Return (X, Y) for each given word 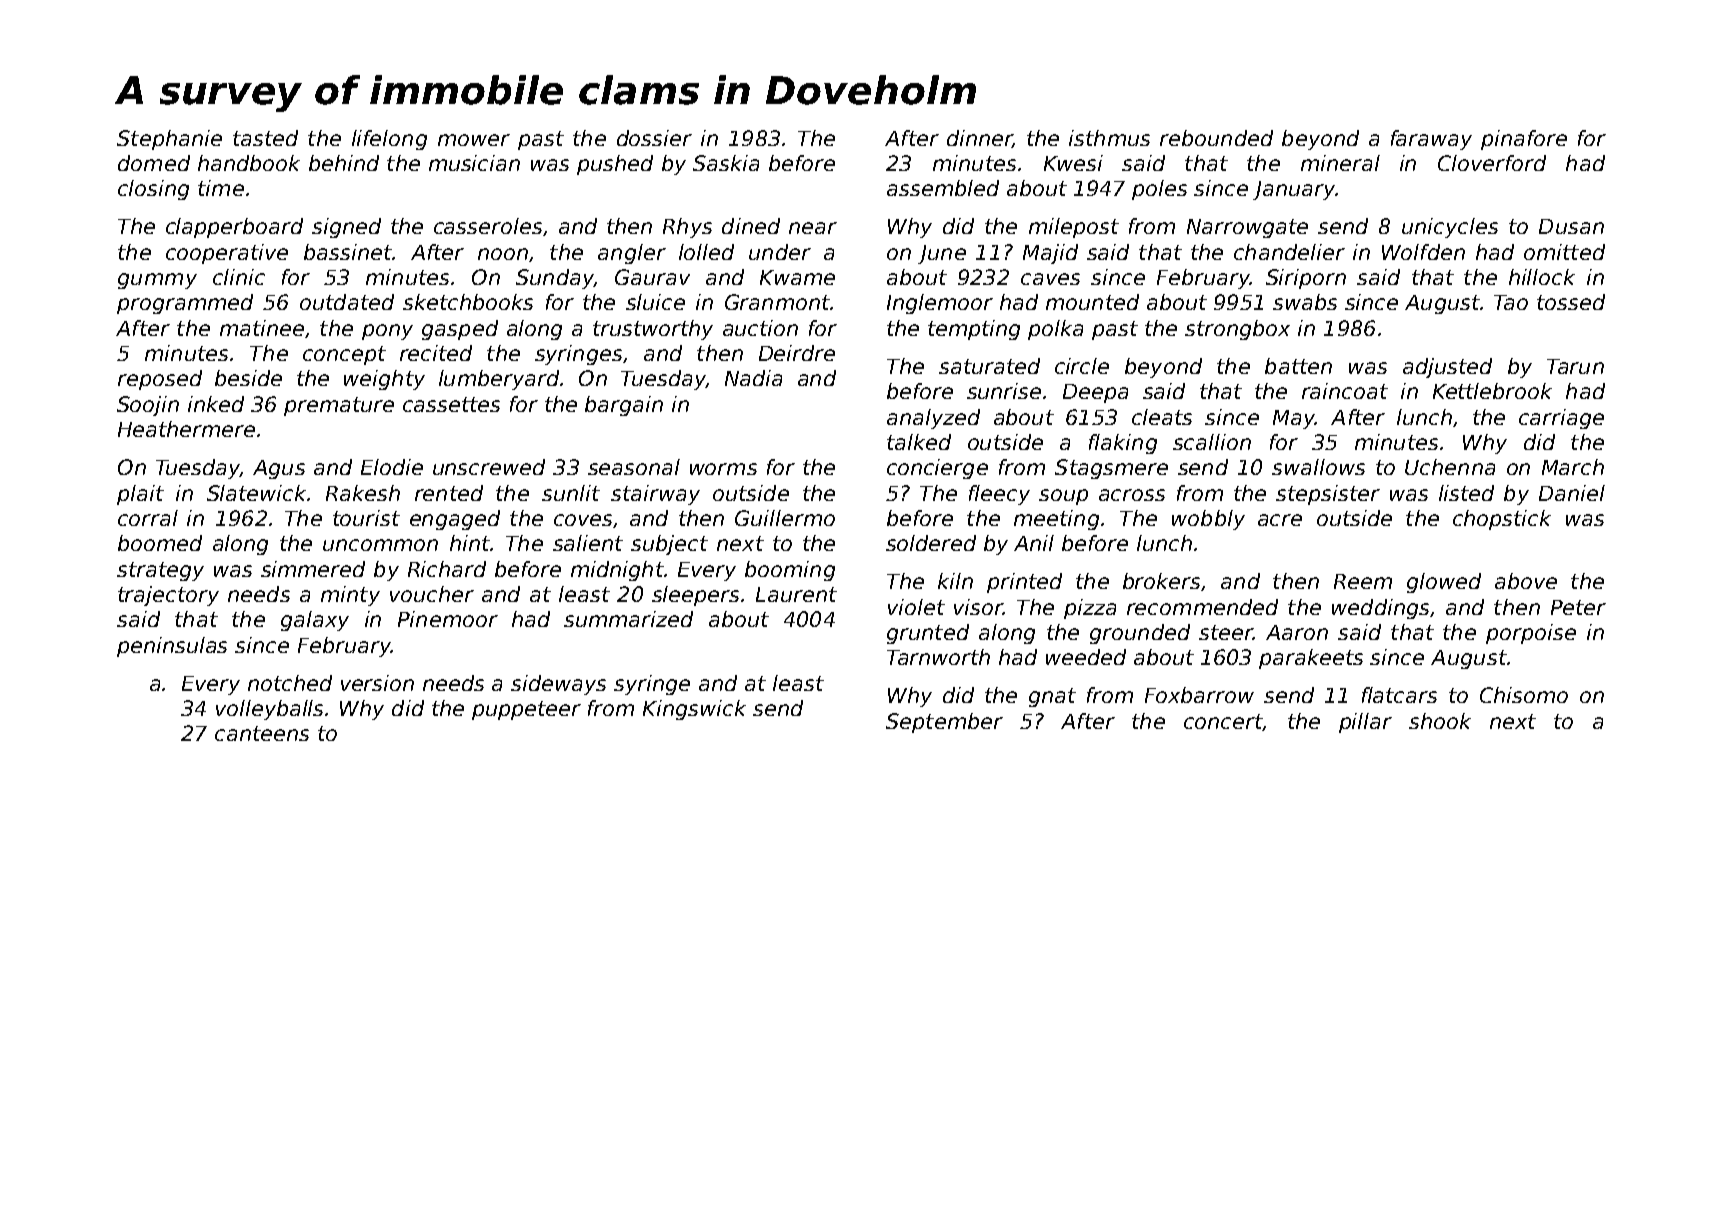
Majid (1050, 254)
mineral (1340, 163)
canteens (262, 733)
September (944, 723)
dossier (654, 138)
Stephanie (169, 140)
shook (1440, 721)
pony (387, 332)
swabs (1305, 302)
